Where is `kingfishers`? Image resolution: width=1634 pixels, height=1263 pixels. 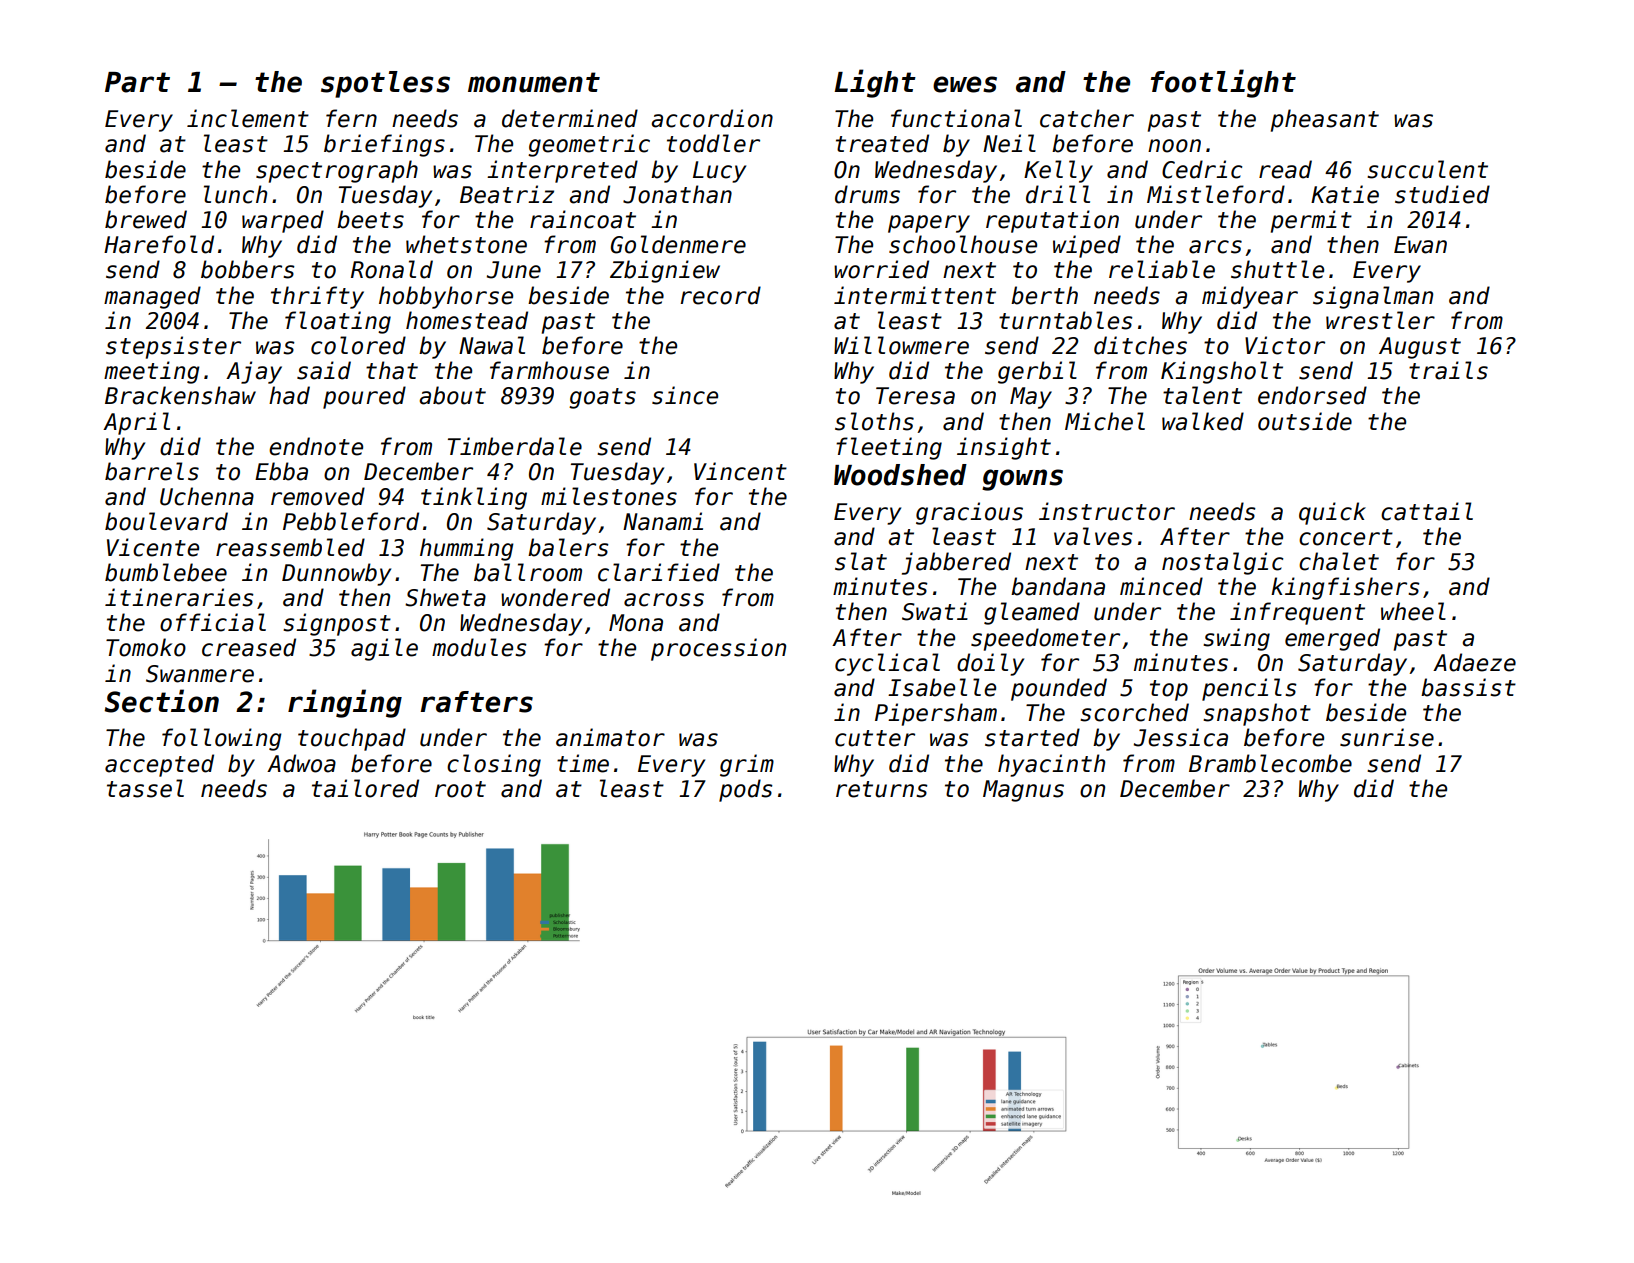 kingfishers is located at coordinates (1345, 588).
